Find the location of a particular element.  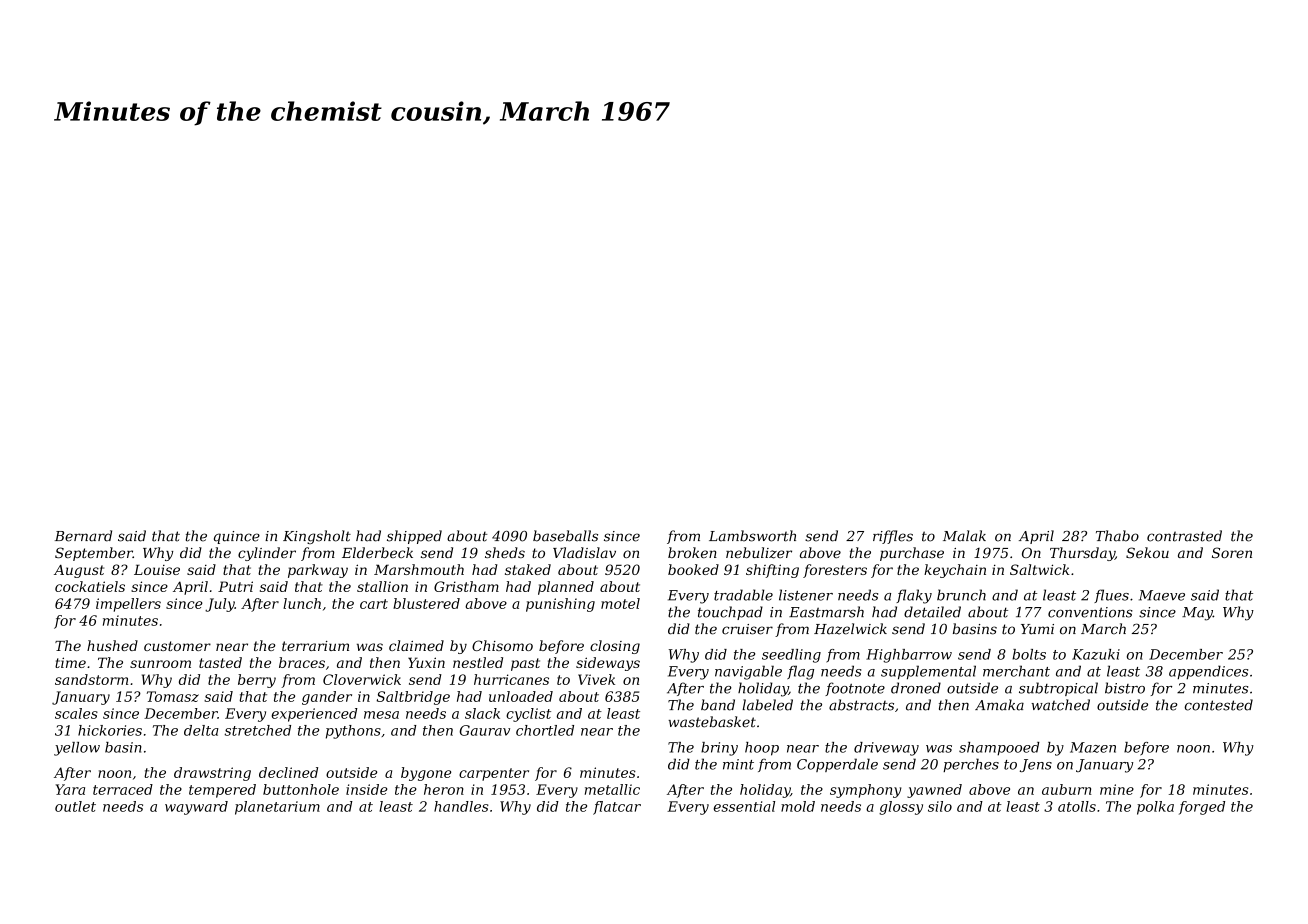

band is located at coordinates (718, 705).
